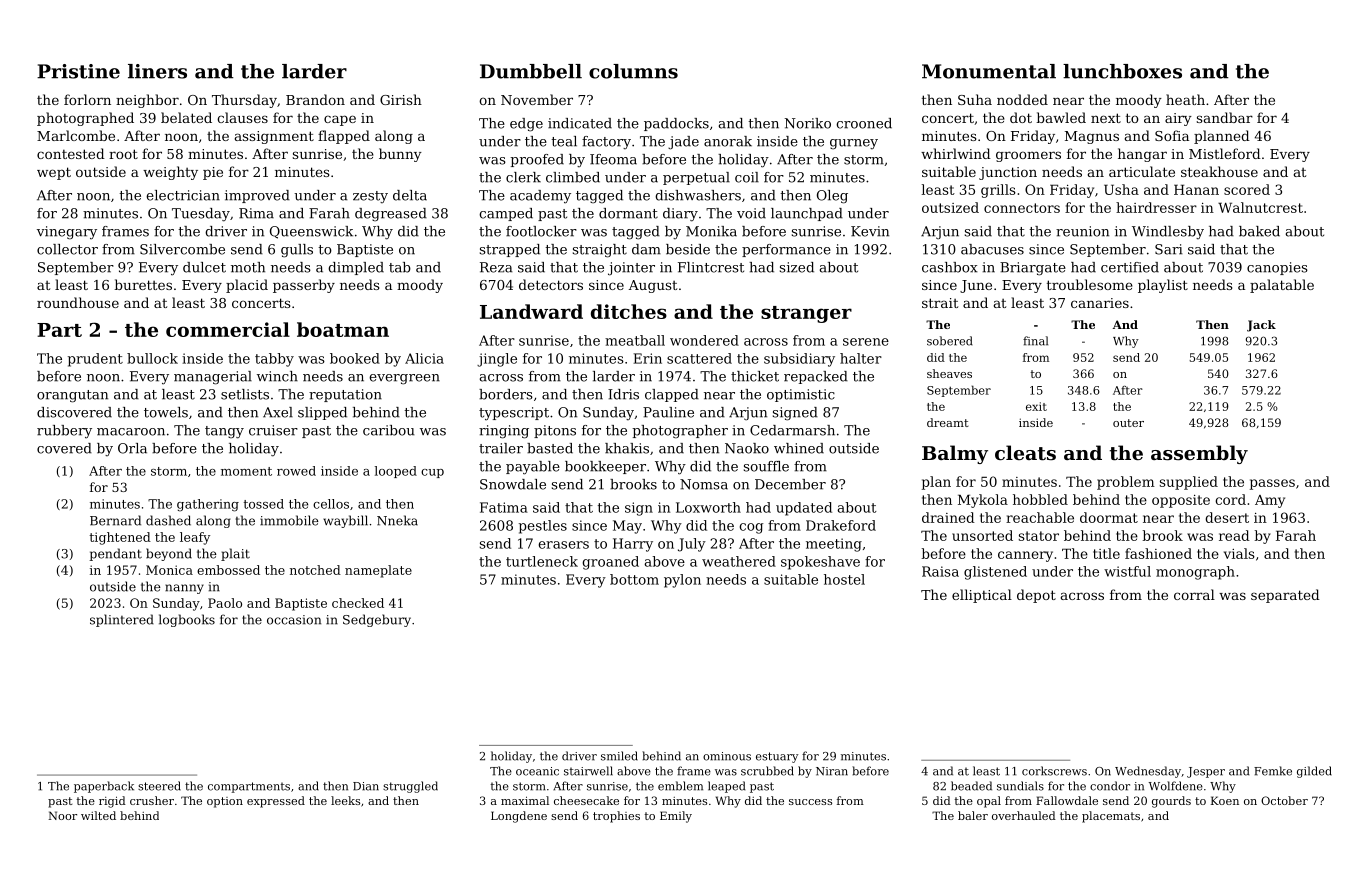 Image resolution: width=1372 pixels, height=887 pixels. What do you see at coordinates (1194, 594) in the document?
I see `corral` at bounding box center [1194, 594].
